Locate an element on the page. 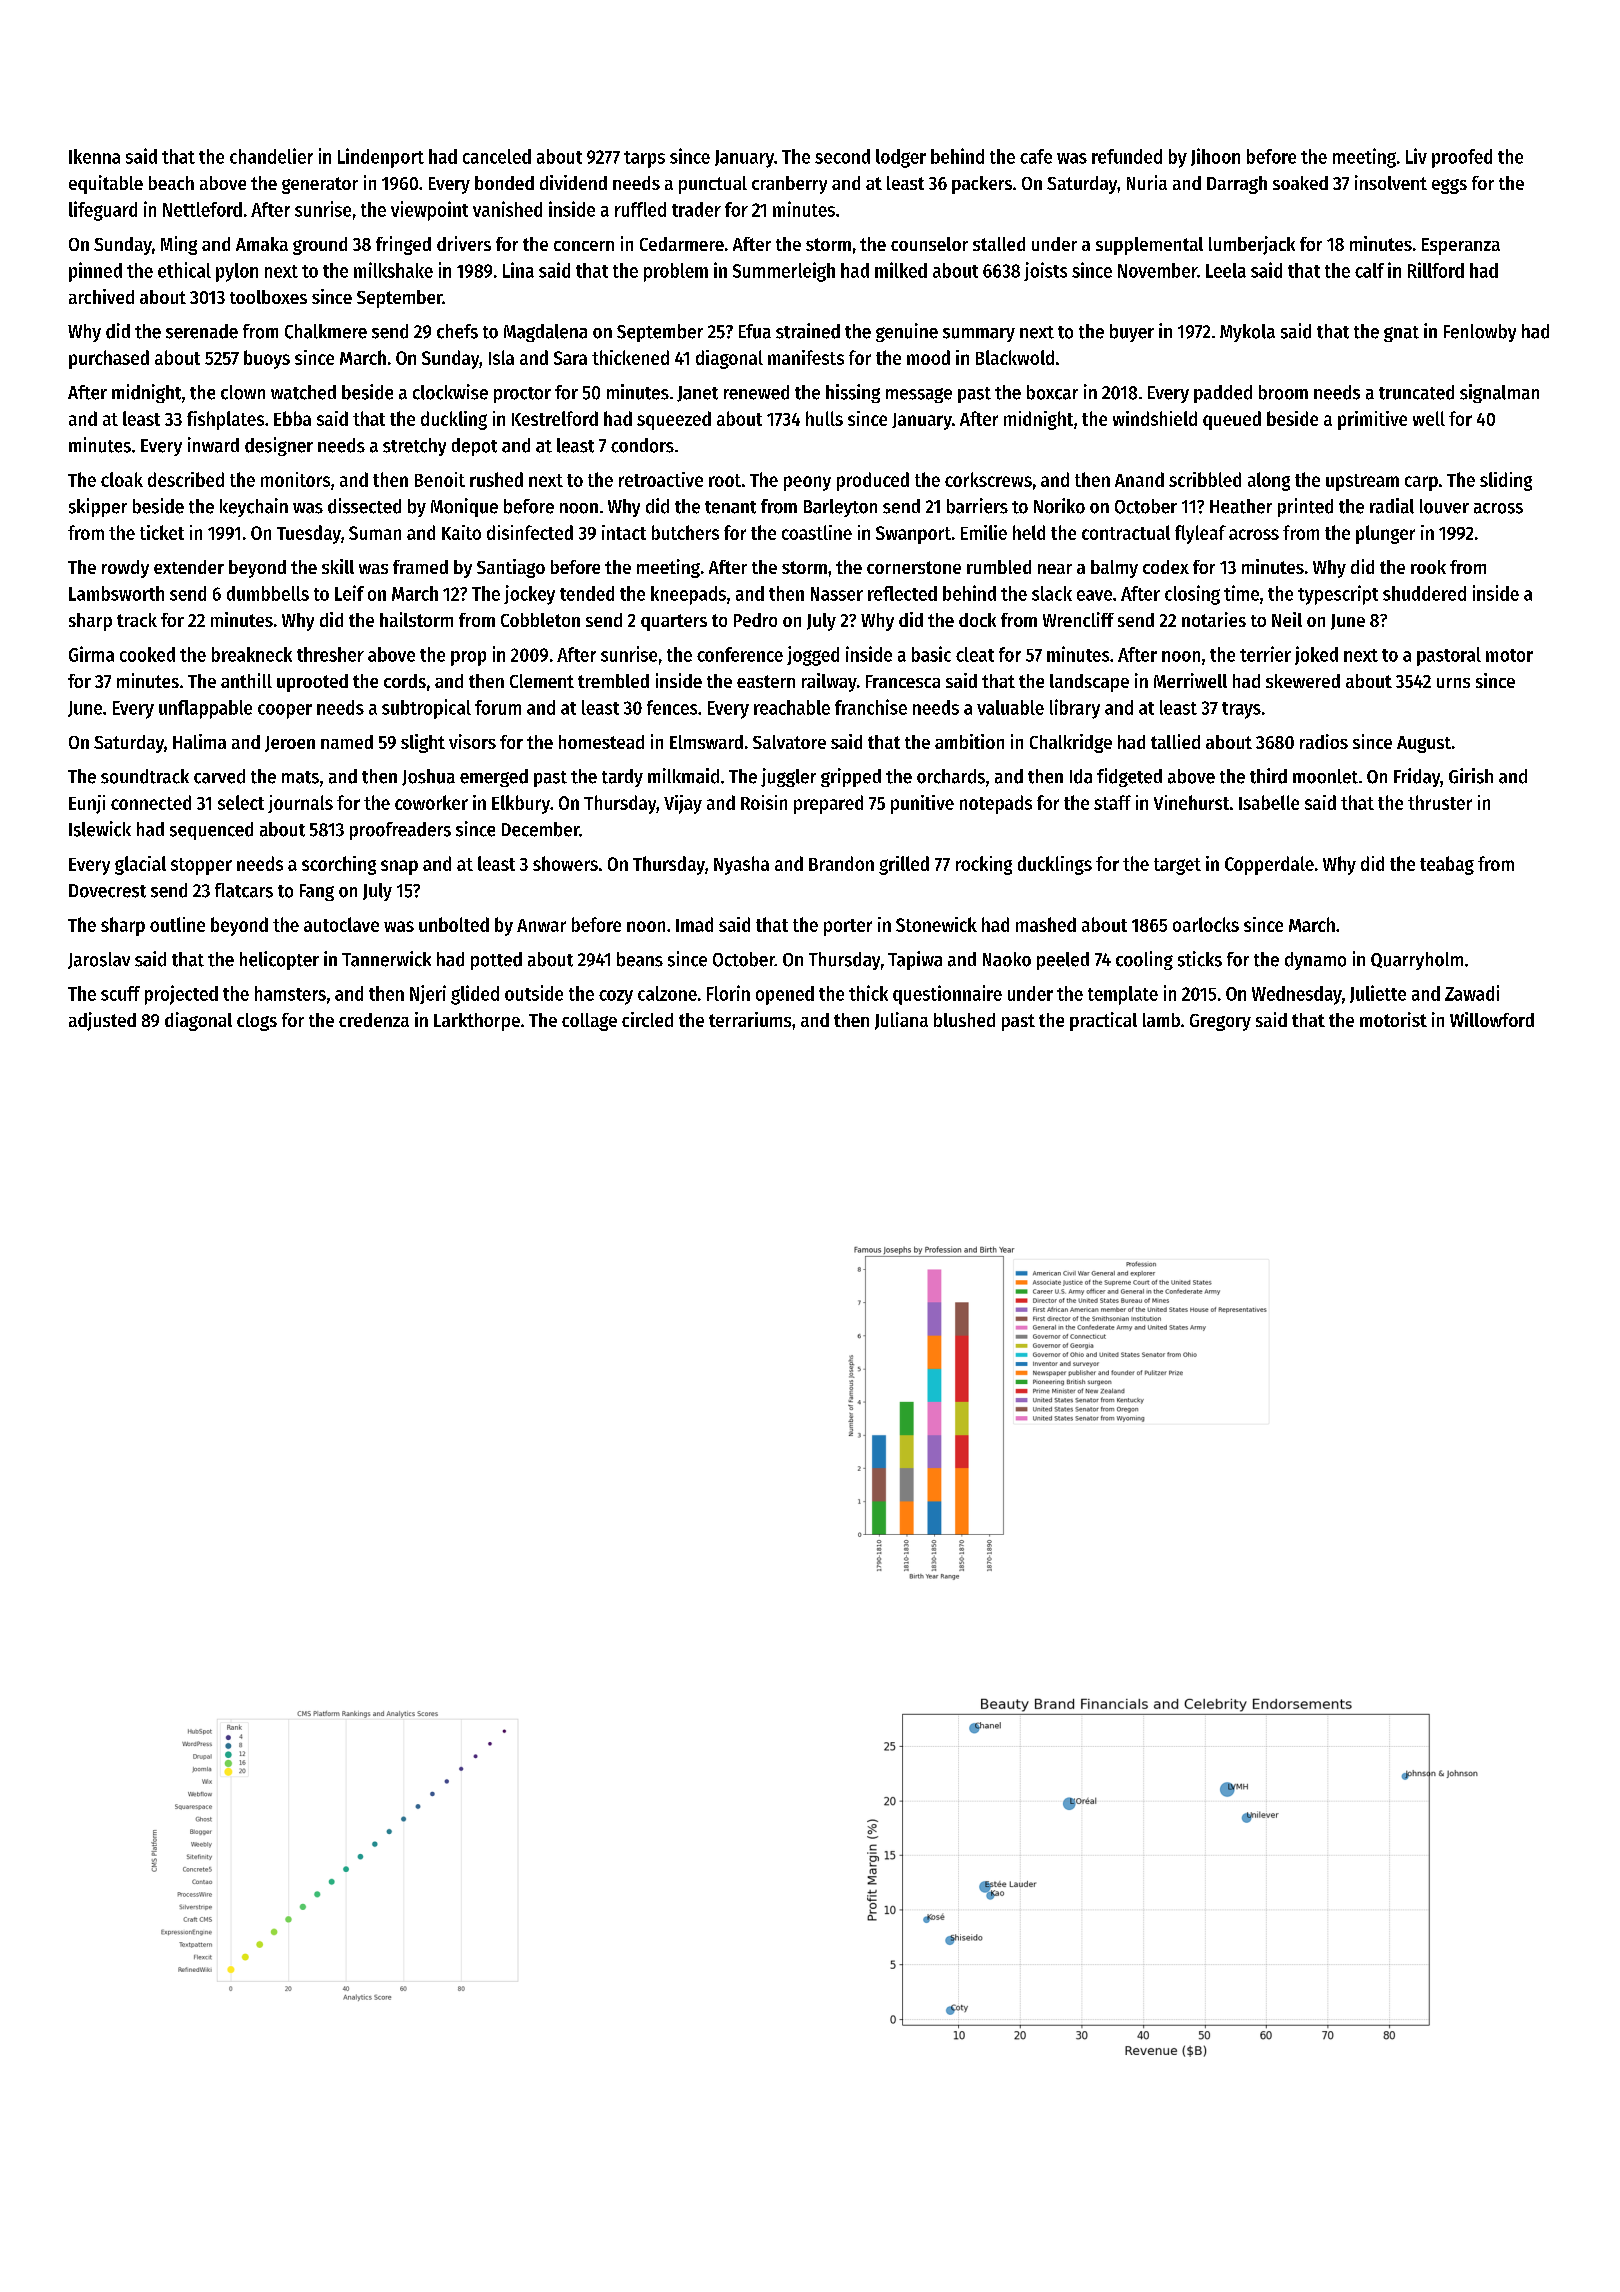 Image resolution: width=1620 pixels, height=2292 pixels. skewered is located at coordinates (1303, 681).
